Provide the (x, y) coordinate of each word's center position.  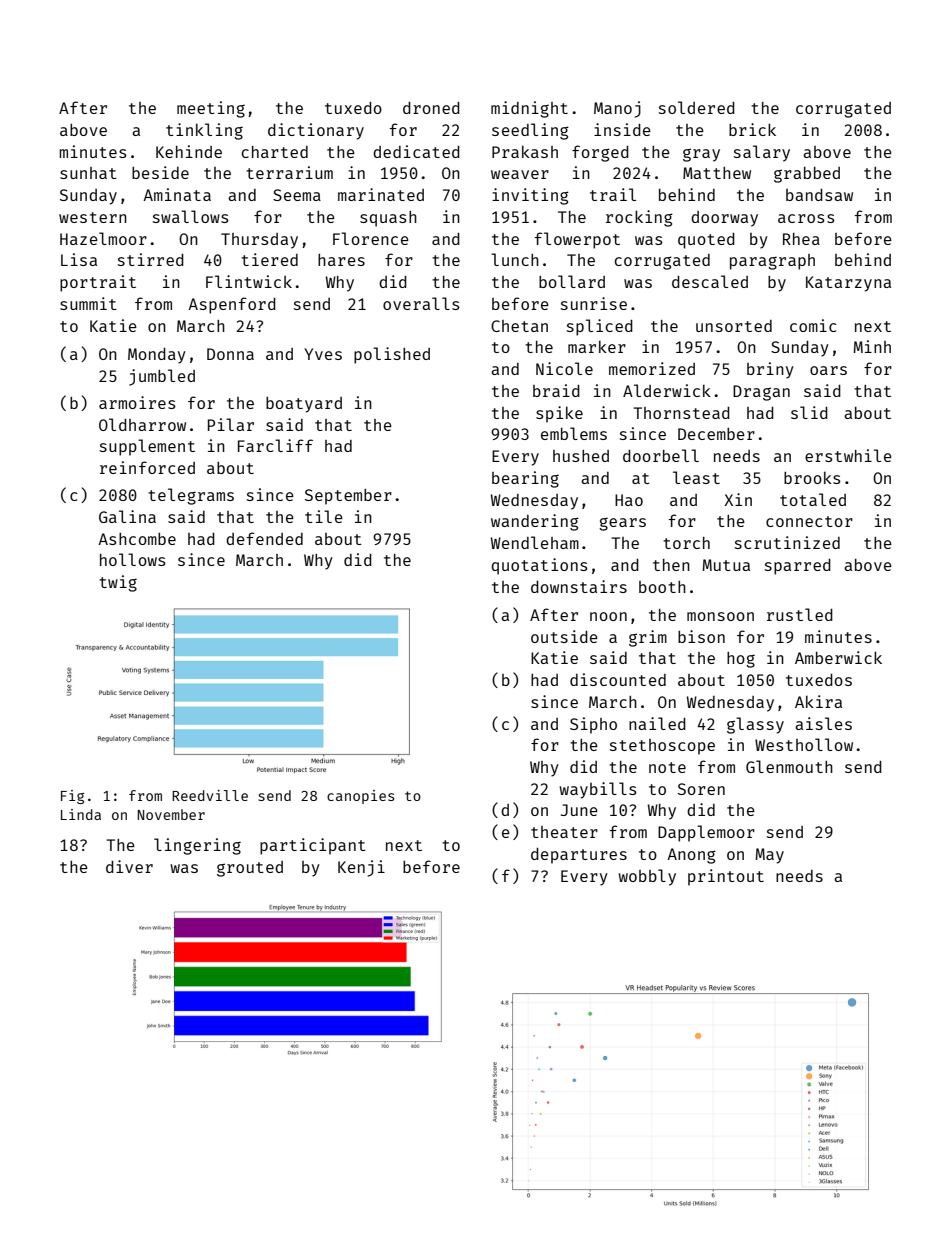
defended (264, 538)
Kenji (361, 868)
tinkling (204, 131)
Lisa (79, 259)
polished (392, 355)
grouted (250, 869)
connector (809, 521)
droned (431, 108)
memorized (652, 368)
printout (726, 877)
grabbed (807, 175)
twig (118, 583)
